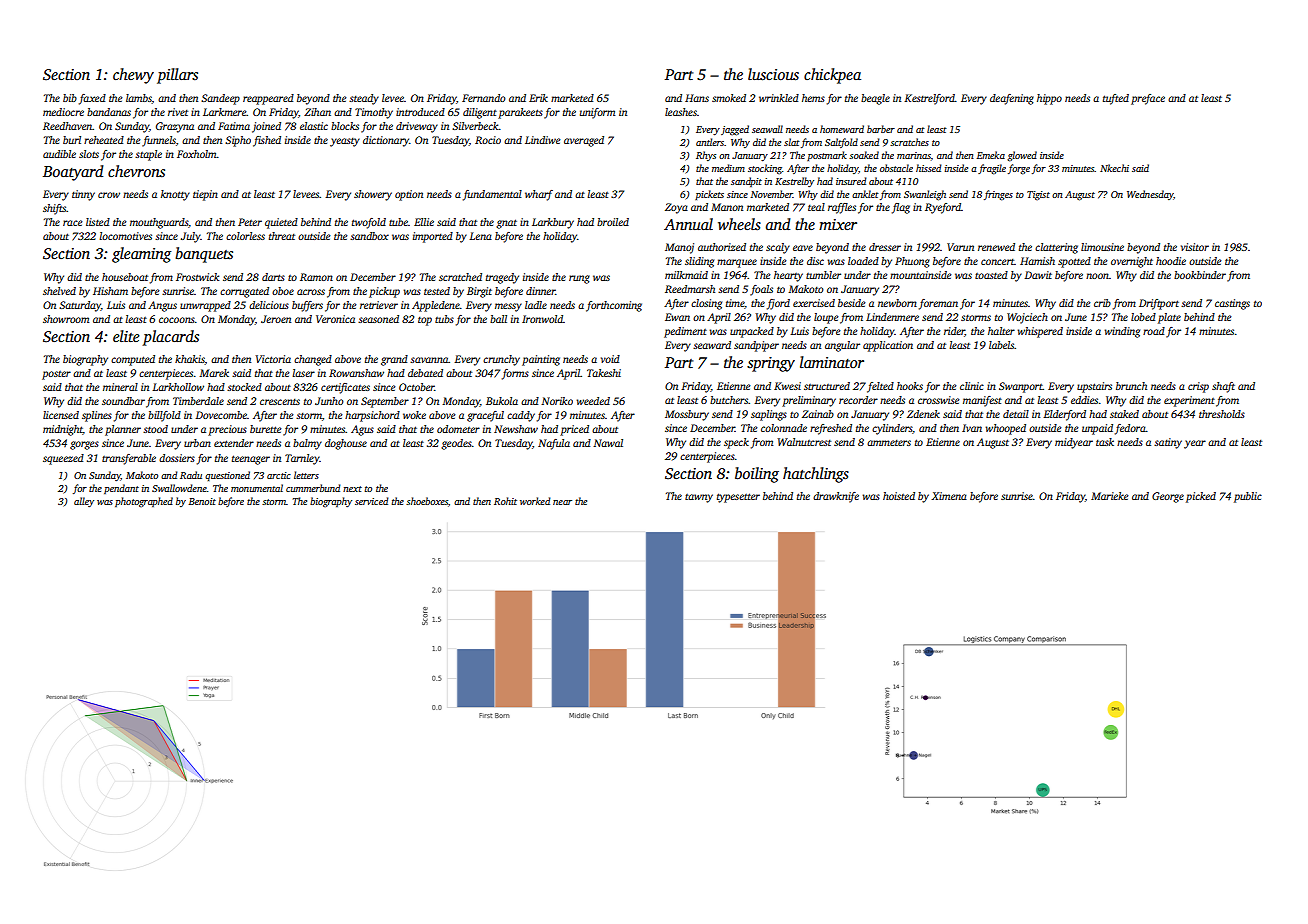  I want to click on laminator, so click(832, 362).
